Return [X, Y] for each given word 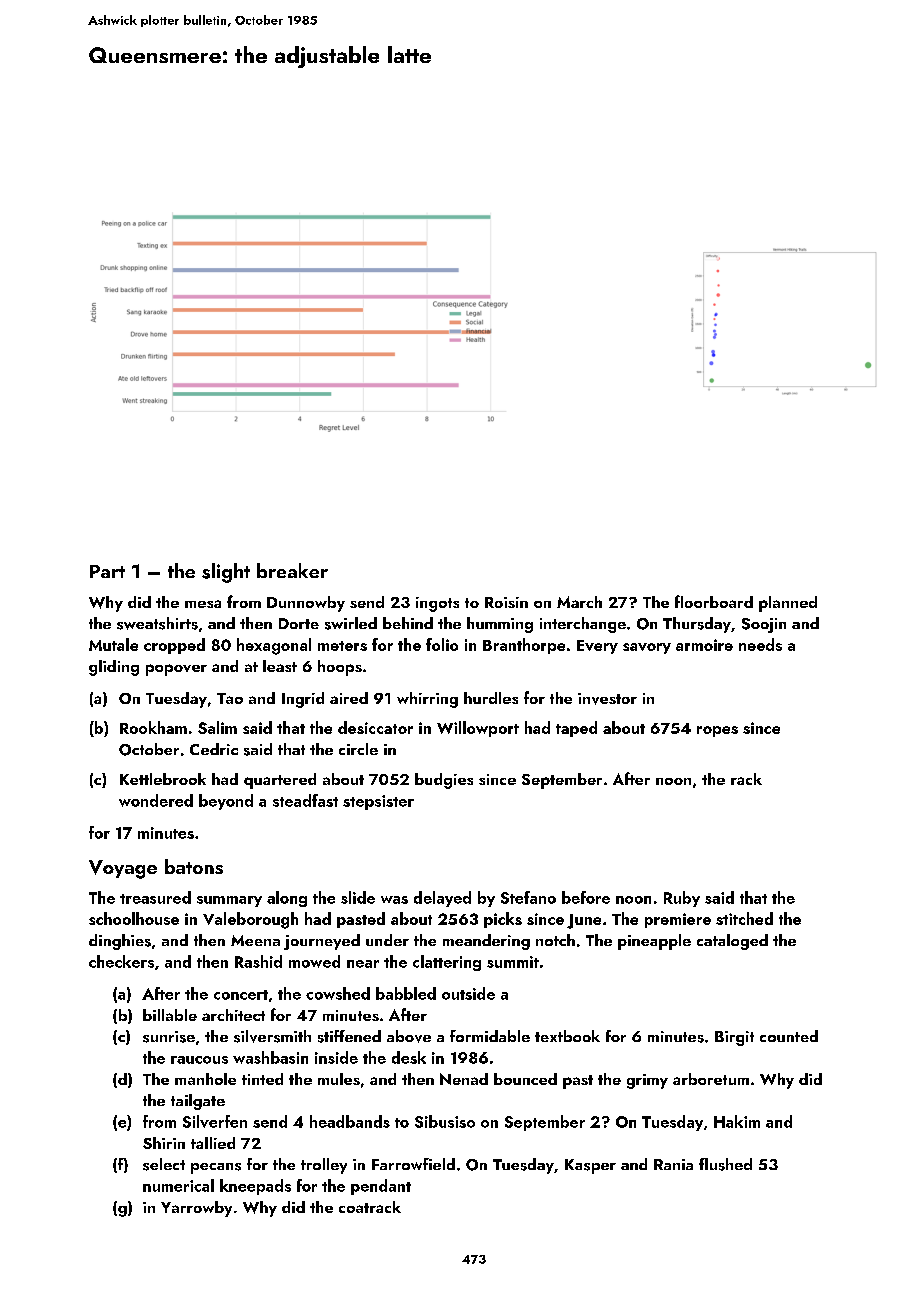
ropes [717, 731]
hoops [340, 668]
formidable [490, 1036]
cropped [174, 646]
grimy [647, 1081]
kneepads [255, 1187]
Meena [255, 940]
